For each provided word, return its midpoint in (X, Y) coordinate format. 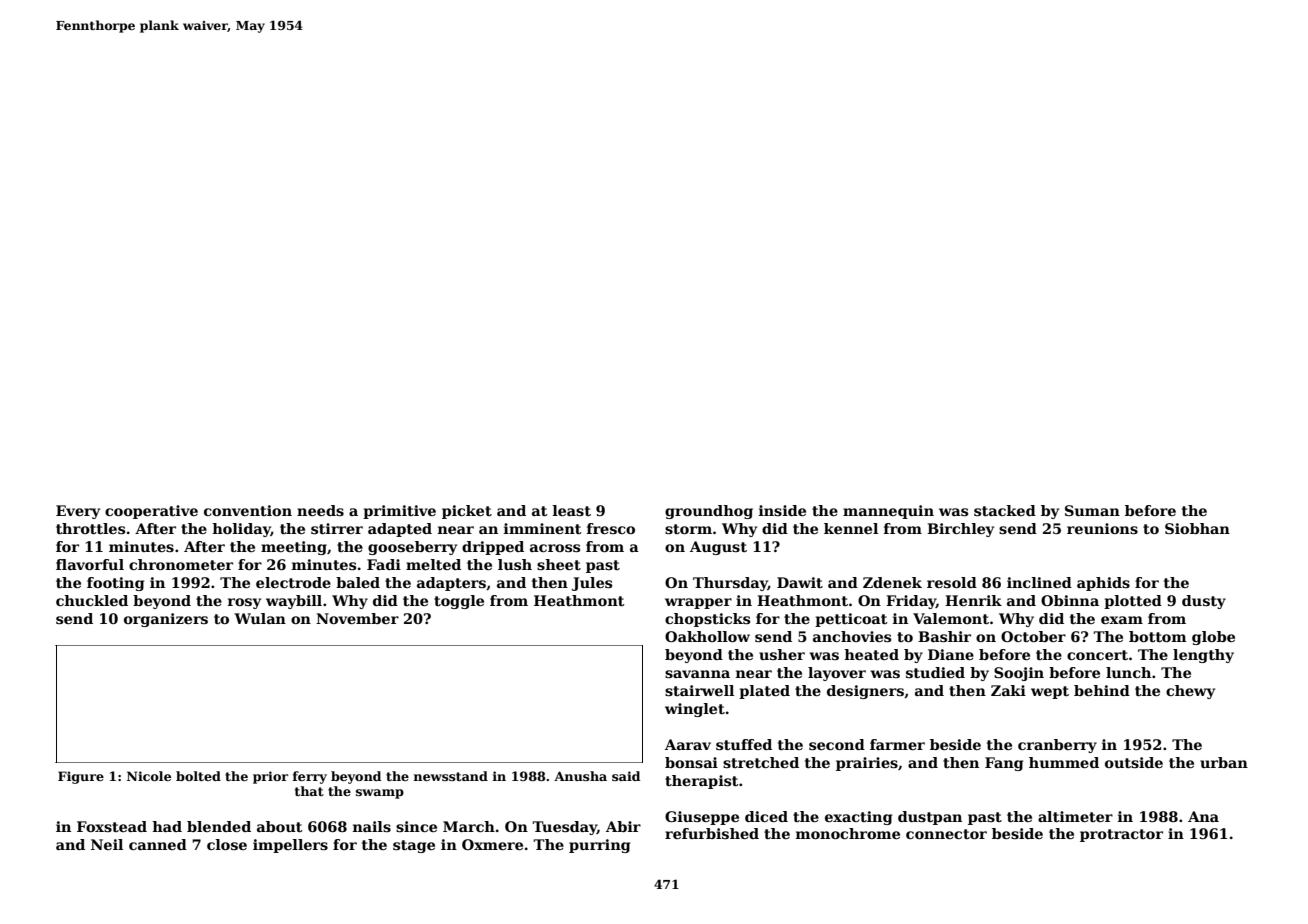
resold (952, 582)
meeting (294, 548)
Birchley (960, 530)
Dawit (800, 582)
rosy (244, 603)
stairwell (699, 690)
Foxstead (112, 826)
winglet (695, 710)
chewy (1190, 692)
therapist (702, 782)
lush (515, 564)
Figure (81, 777)
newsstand (451, 776)
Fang (1004, 764)
